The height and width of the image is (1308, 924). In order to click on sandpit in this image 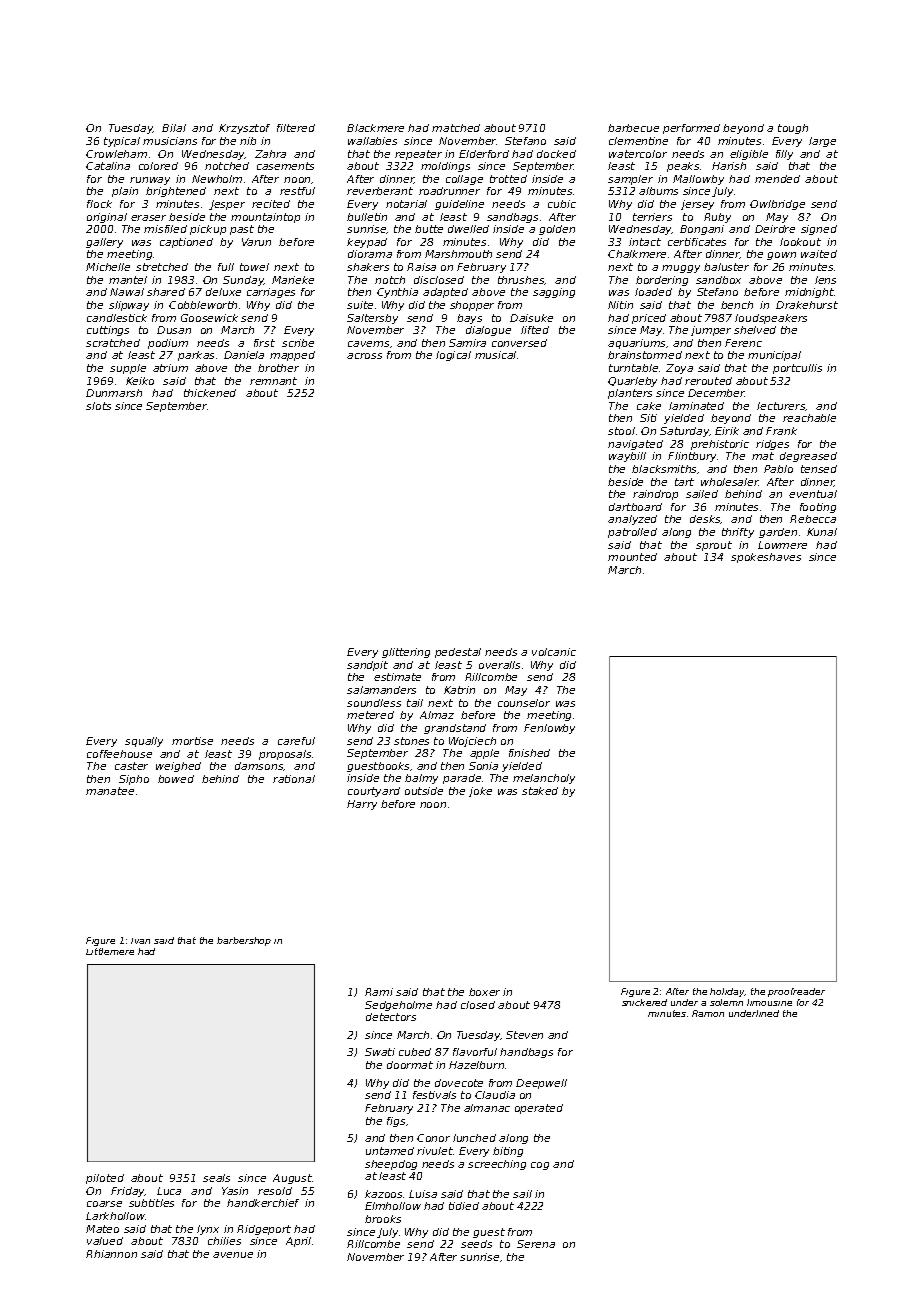, I will do `click(367, 666)`.
